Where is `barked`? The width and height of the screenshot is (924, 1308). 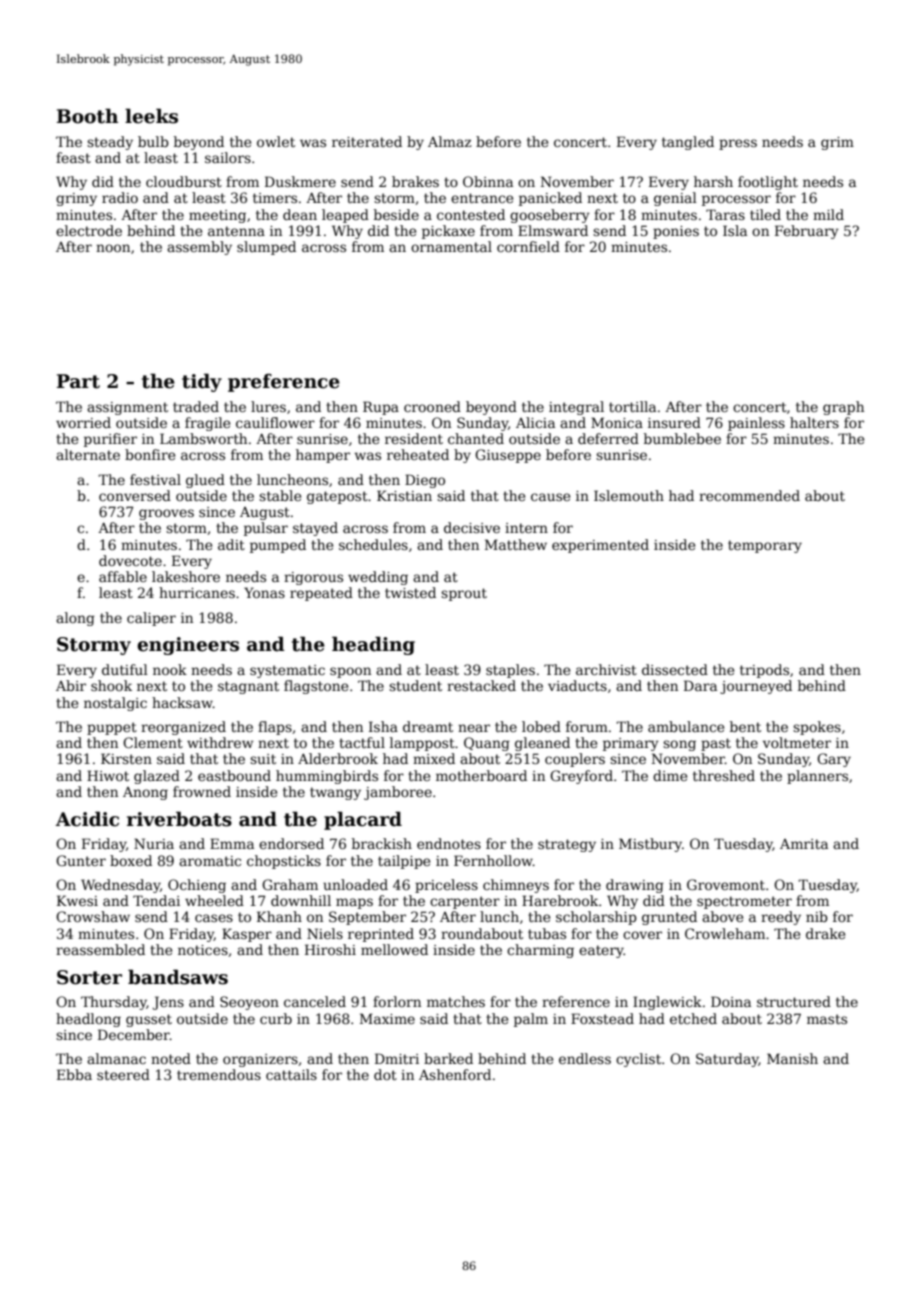 barked is located at coordinates (448, 1058).
